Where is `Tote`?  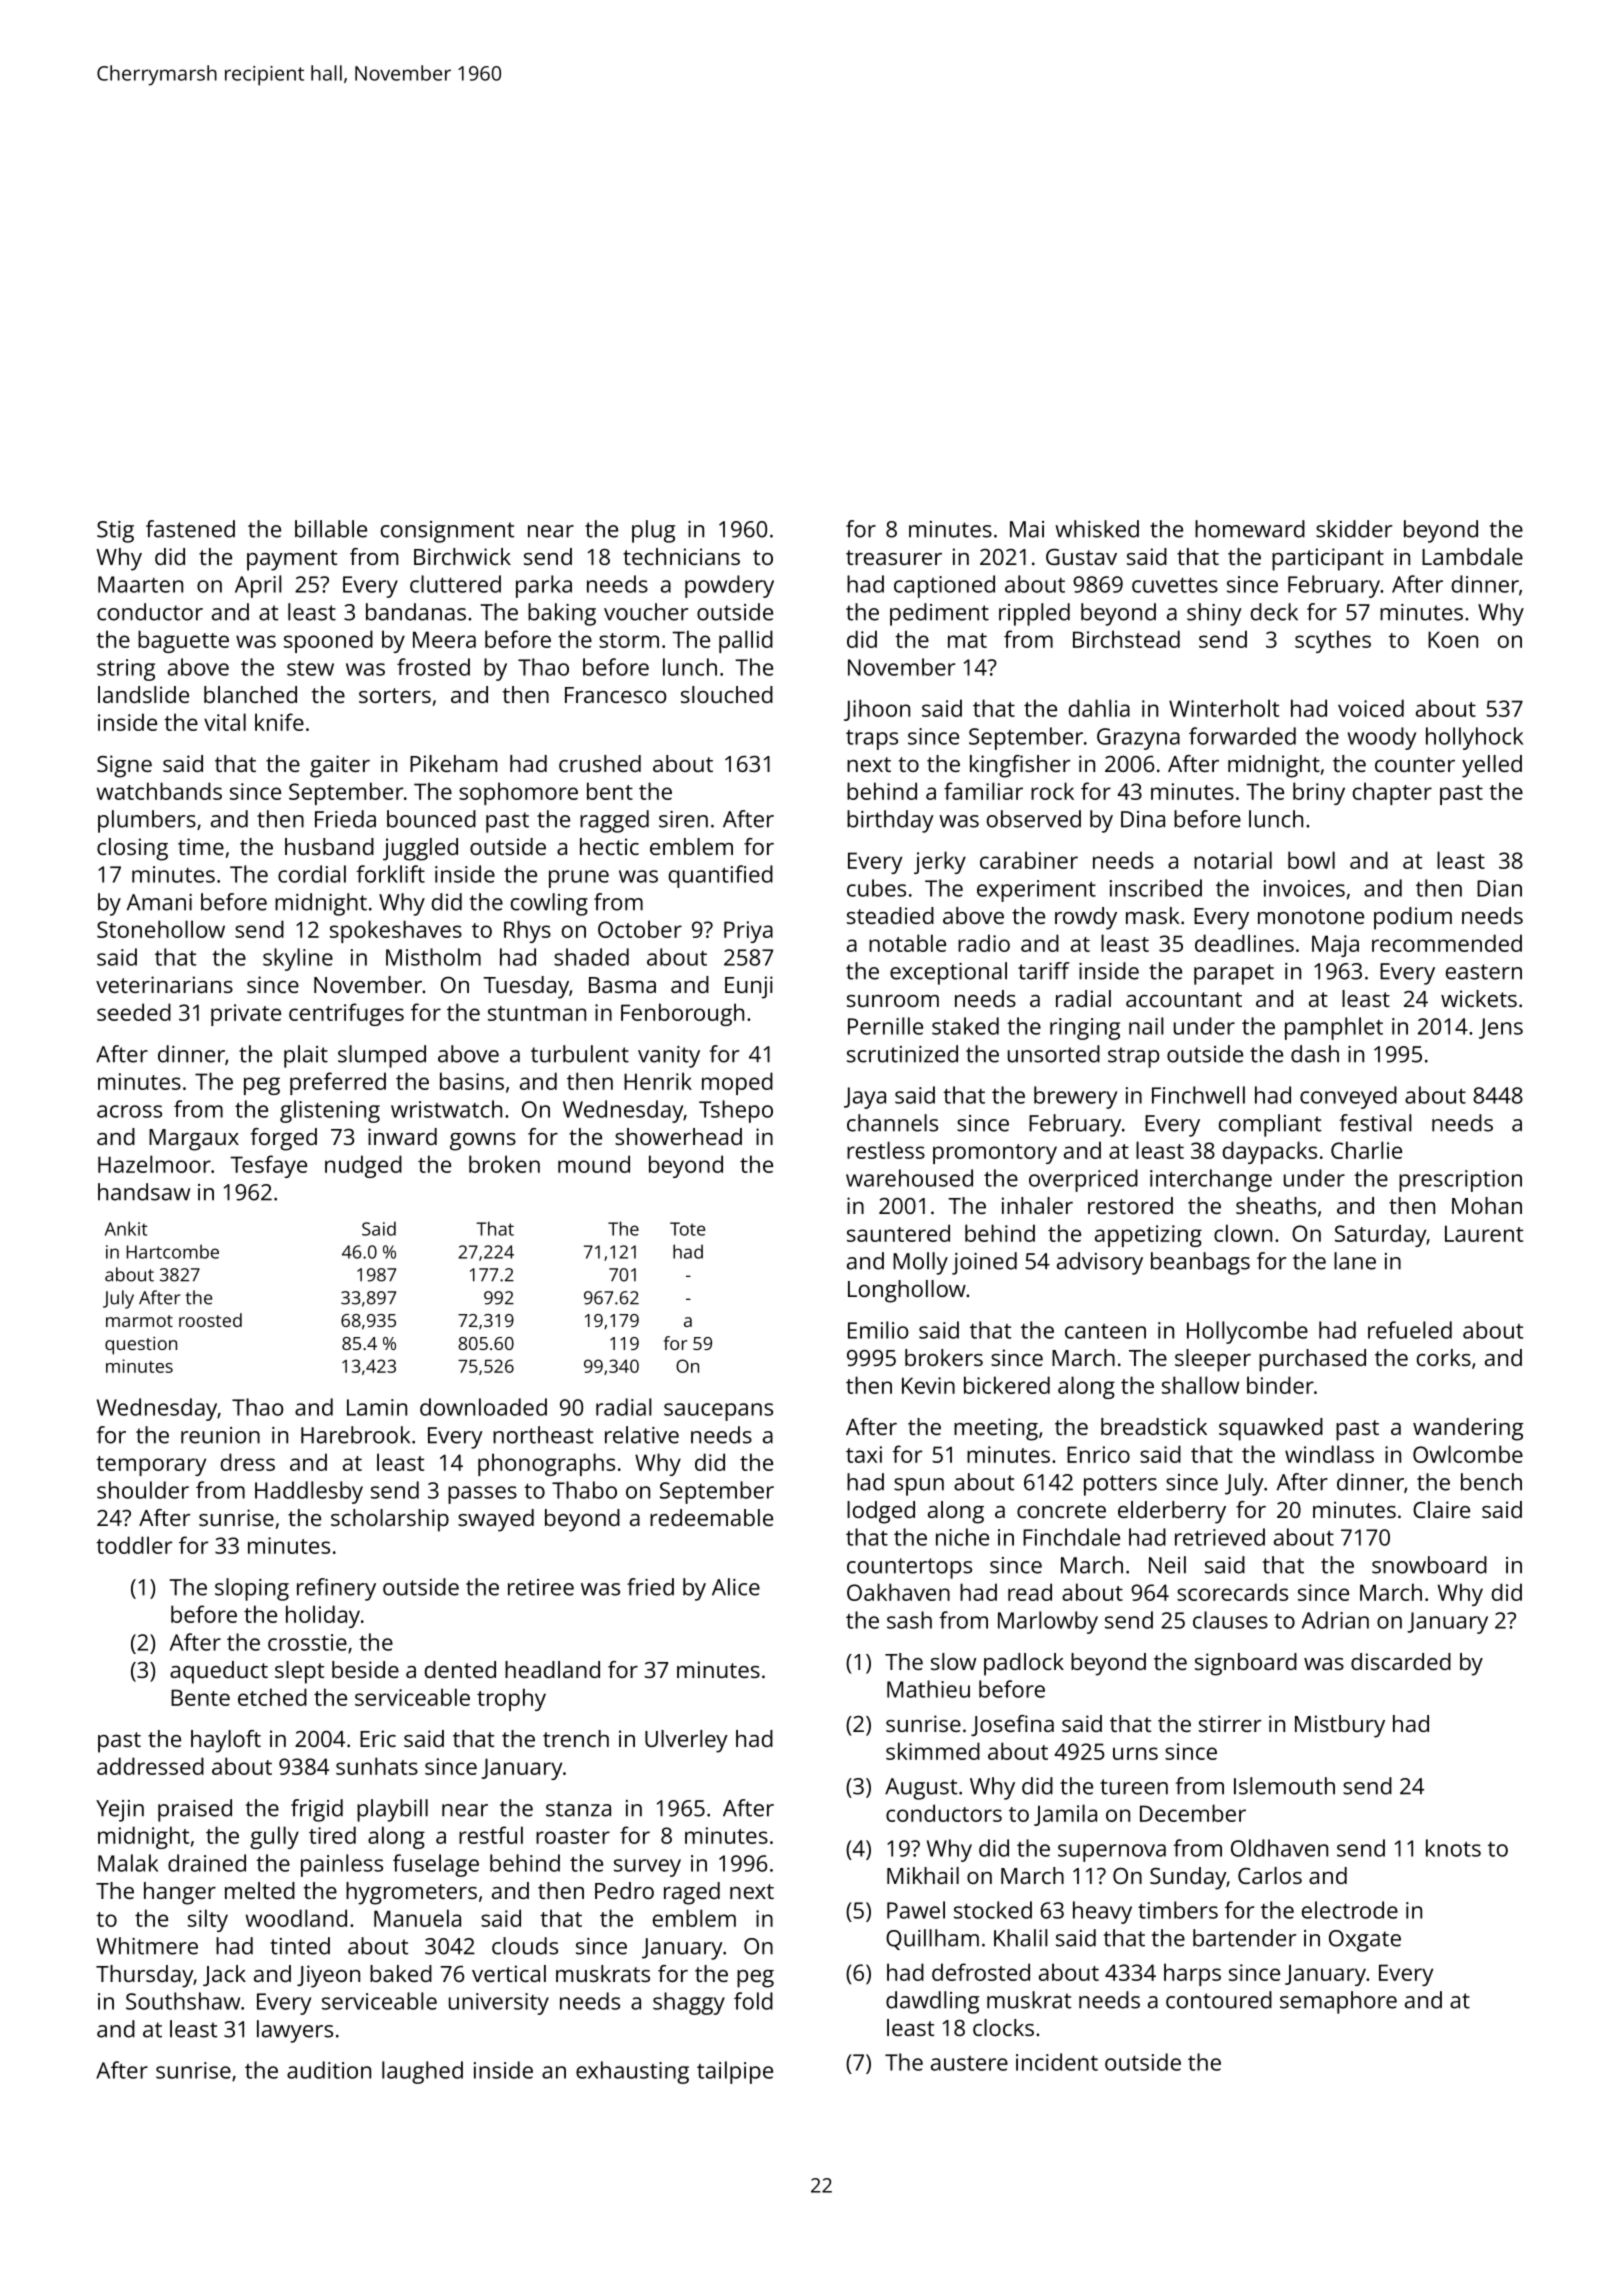
Tote is located at coordinates (687, 1229).
